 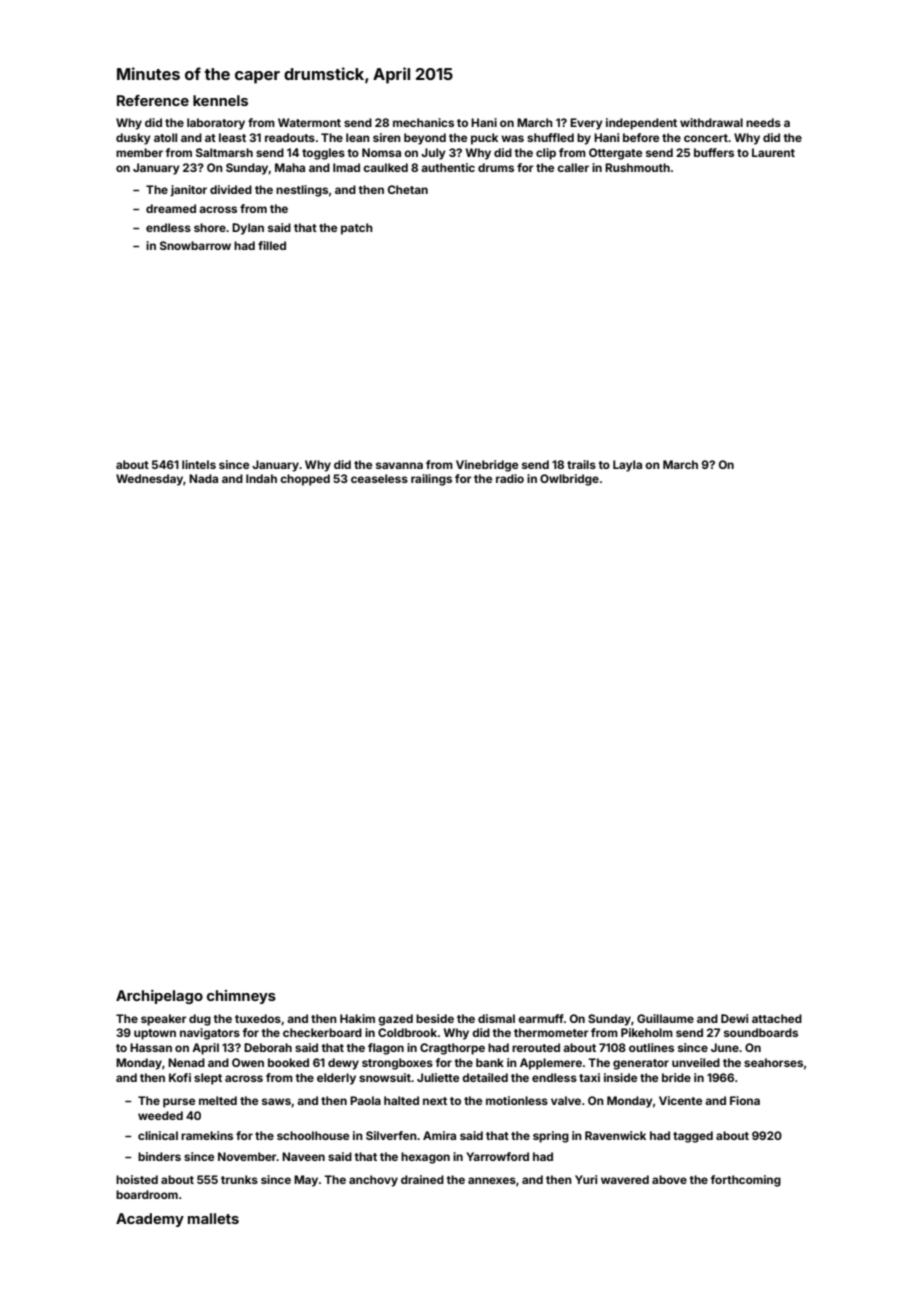 What do you see at coordinates (306, 1181) in the screenshot?
I see `May` at bounding box center [306, 1181].
